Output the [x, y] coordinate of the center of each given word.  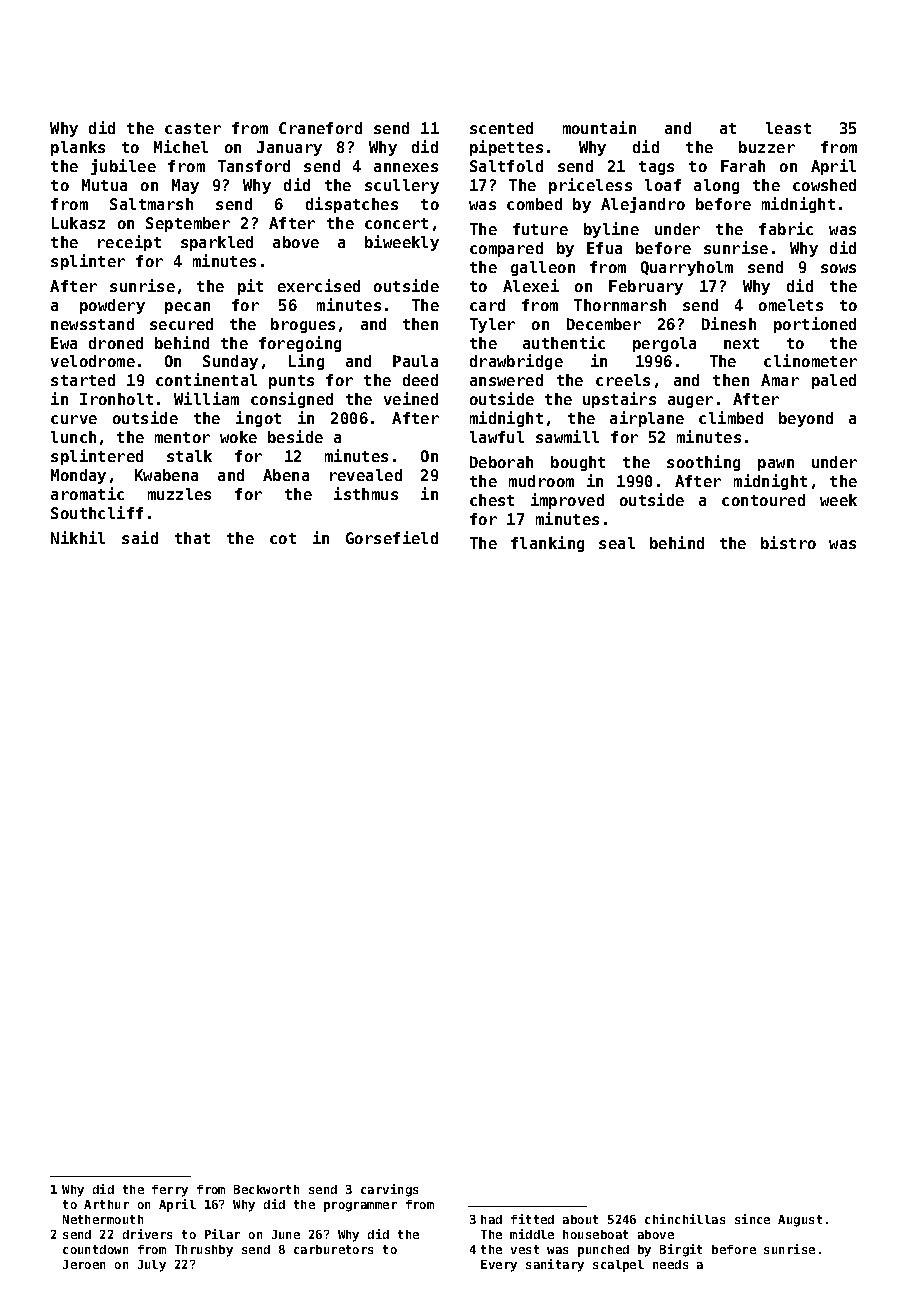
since [752, 1219]
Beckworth [266, 1189]
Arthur [106, 1204]
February [646, 287]
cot [283, 538]
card [487, 305]
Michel [181, 146]
